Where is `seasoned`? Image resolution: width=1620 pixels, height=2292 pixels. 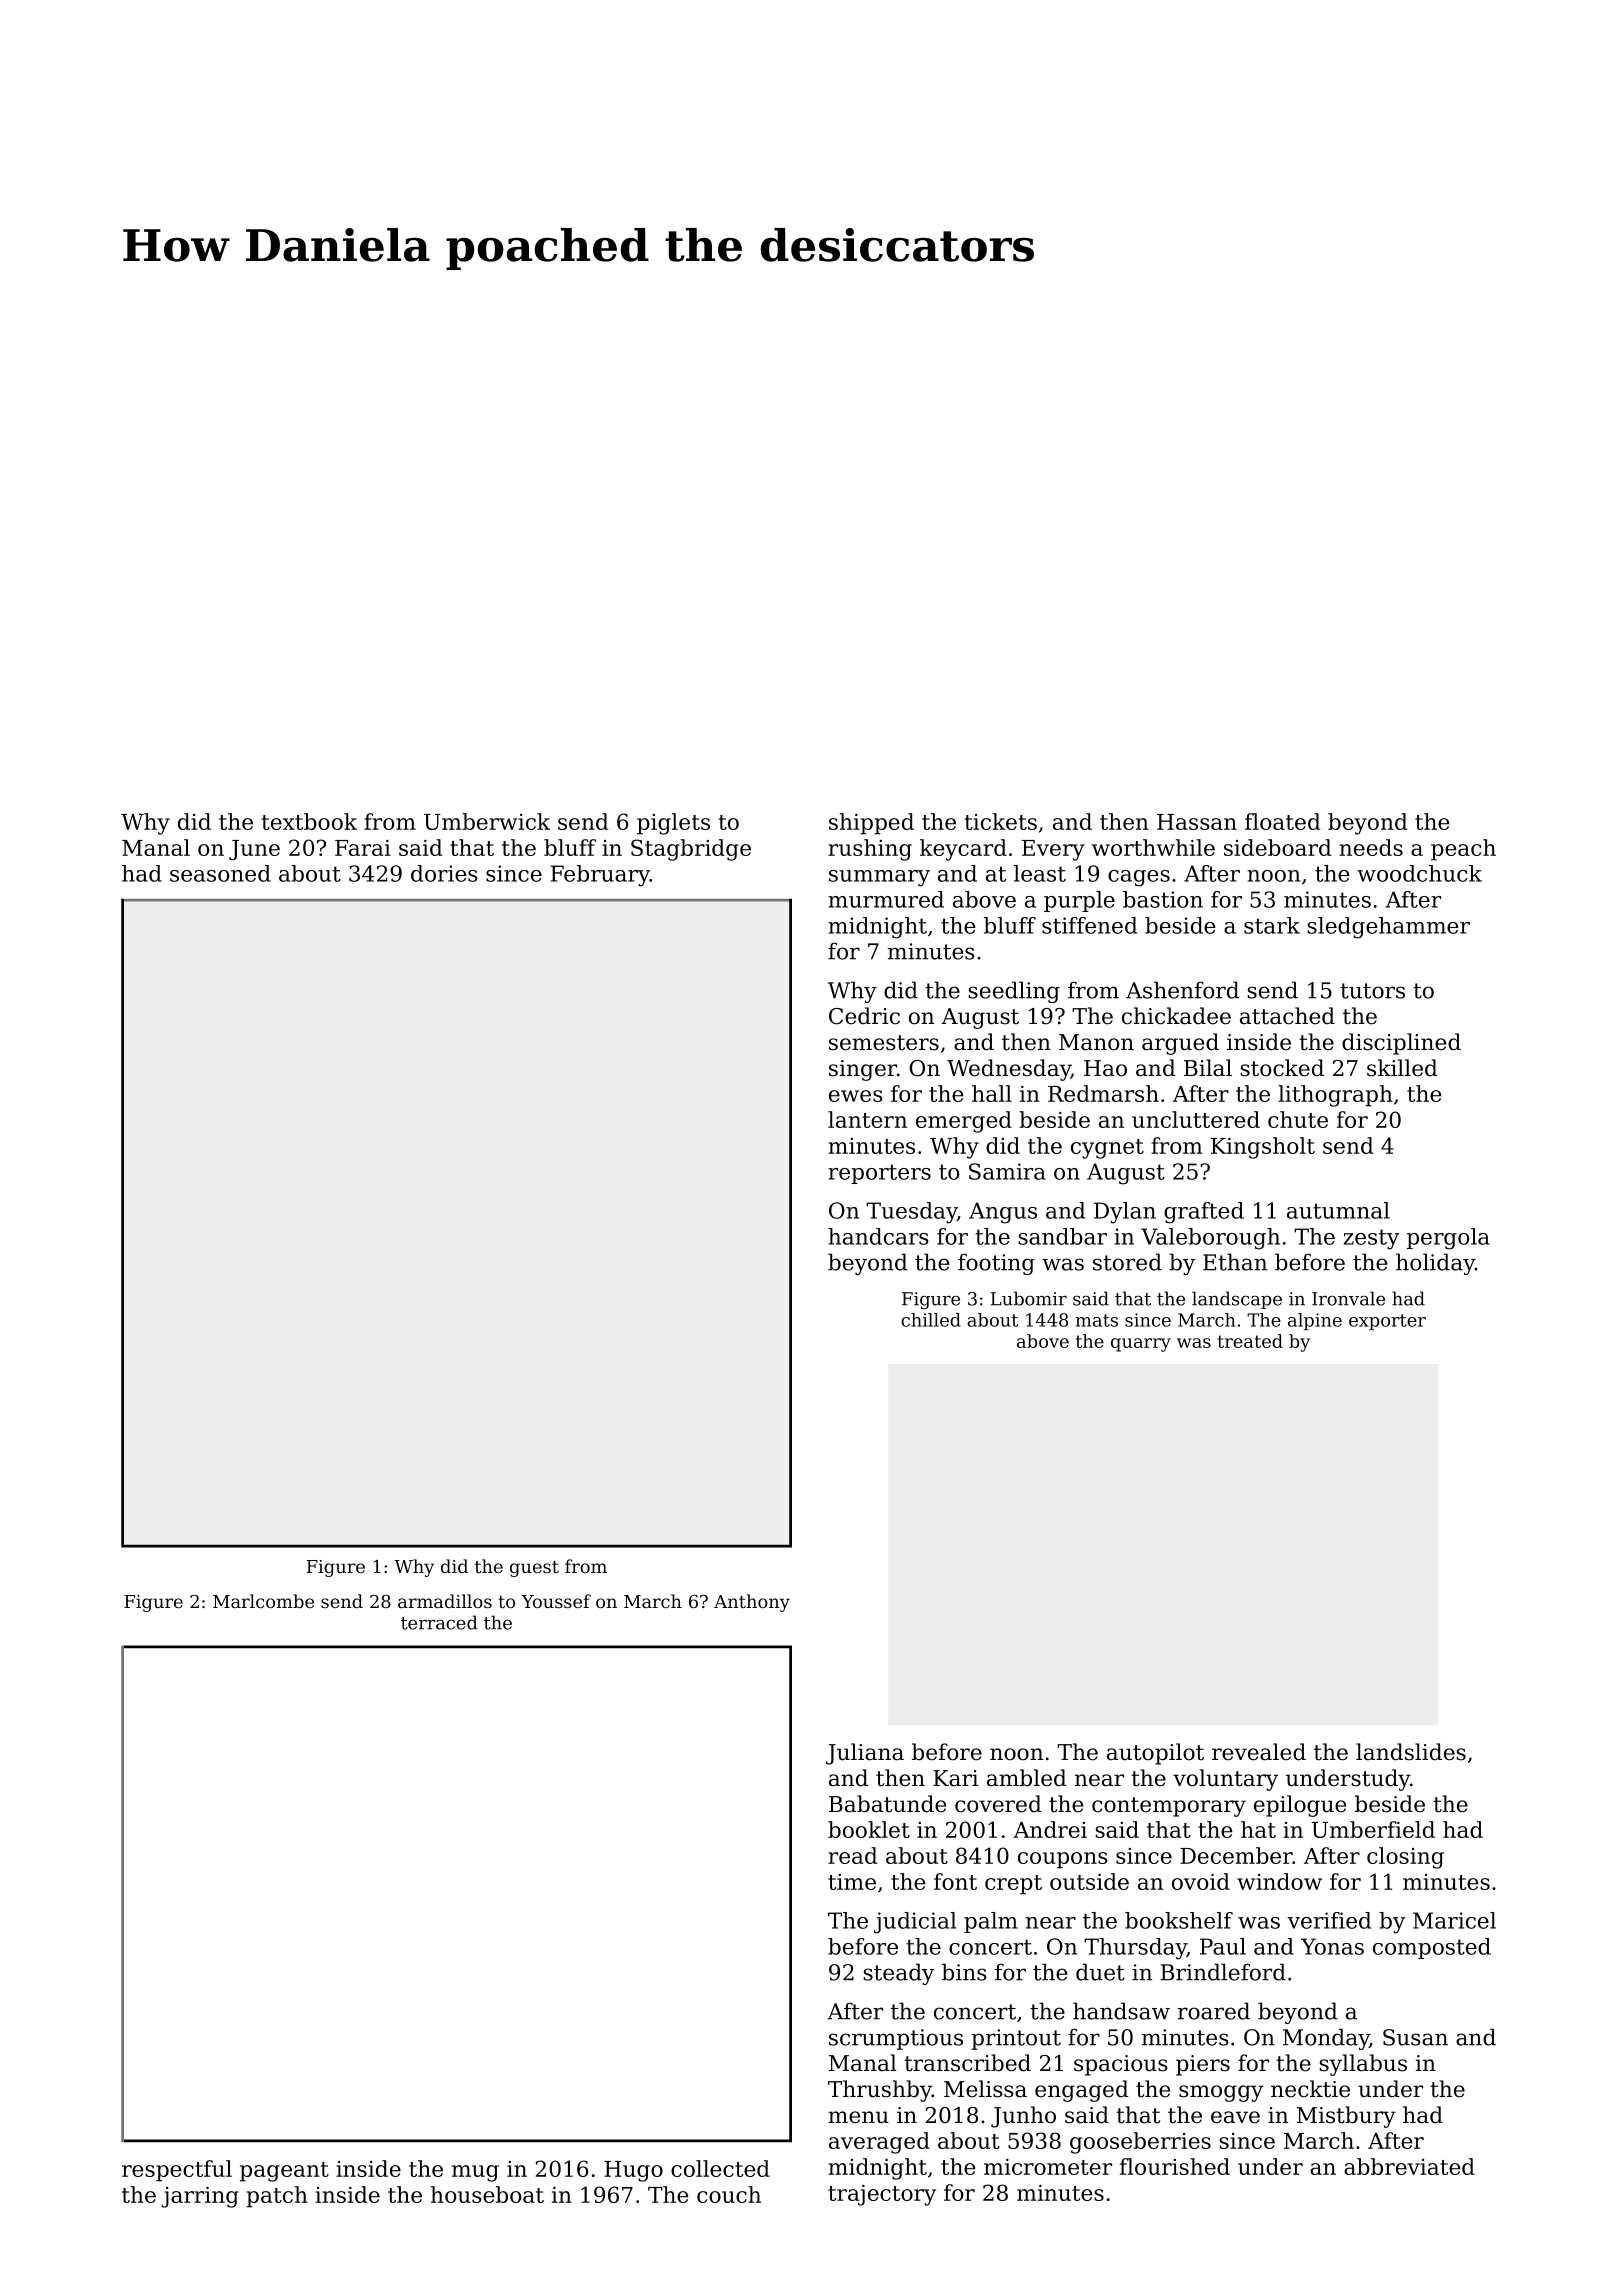
seasoned is located at coordinates (220, 873).
